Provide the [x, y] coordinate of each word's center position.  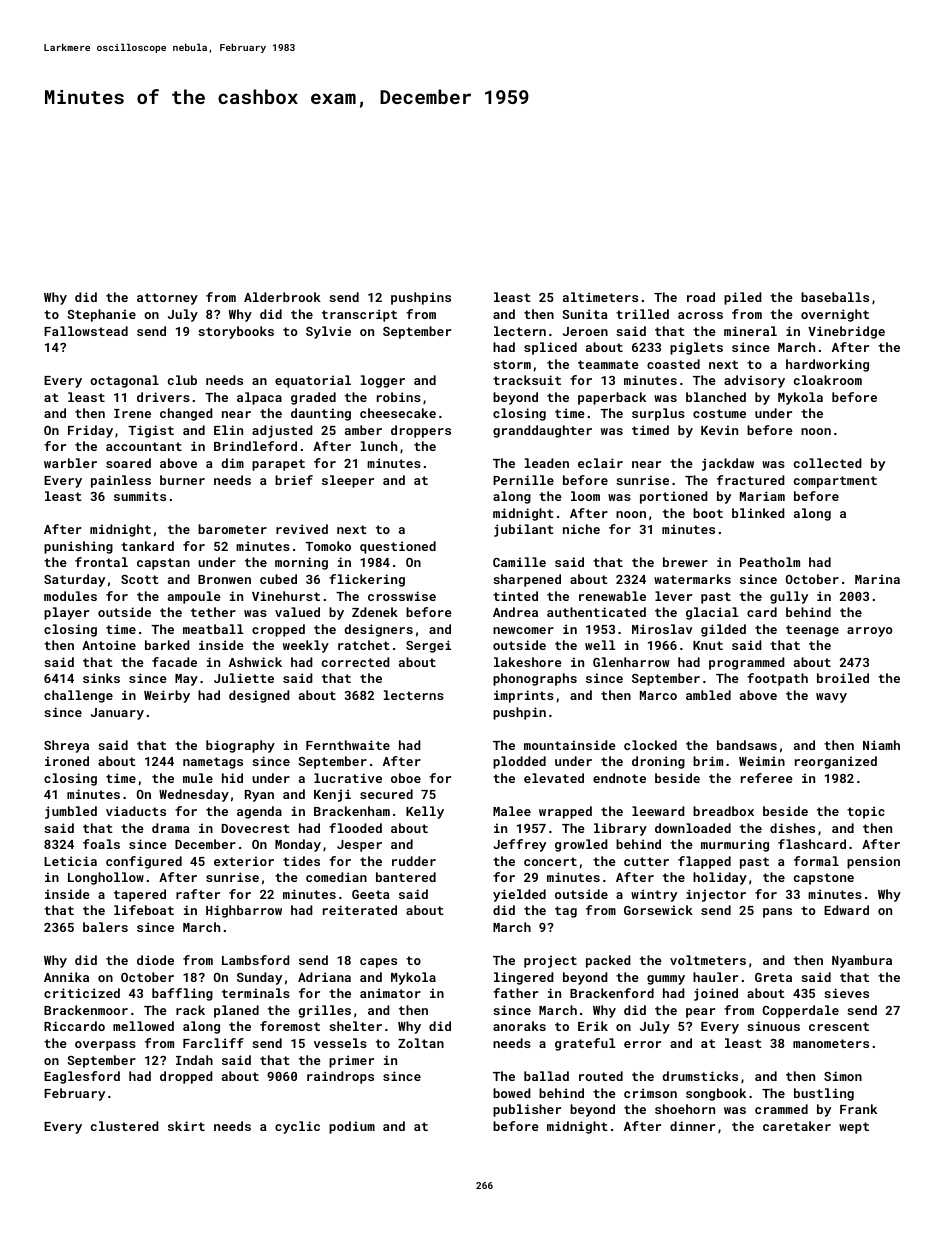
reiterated [360, 910]
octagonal [124, 381]
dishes [792, 828]
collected [828, 463]
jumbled [71, 812]
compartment [835, 482]
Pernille [523, 480]
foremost [290, 1026]
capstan [163, 564]
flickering [367, 580]
